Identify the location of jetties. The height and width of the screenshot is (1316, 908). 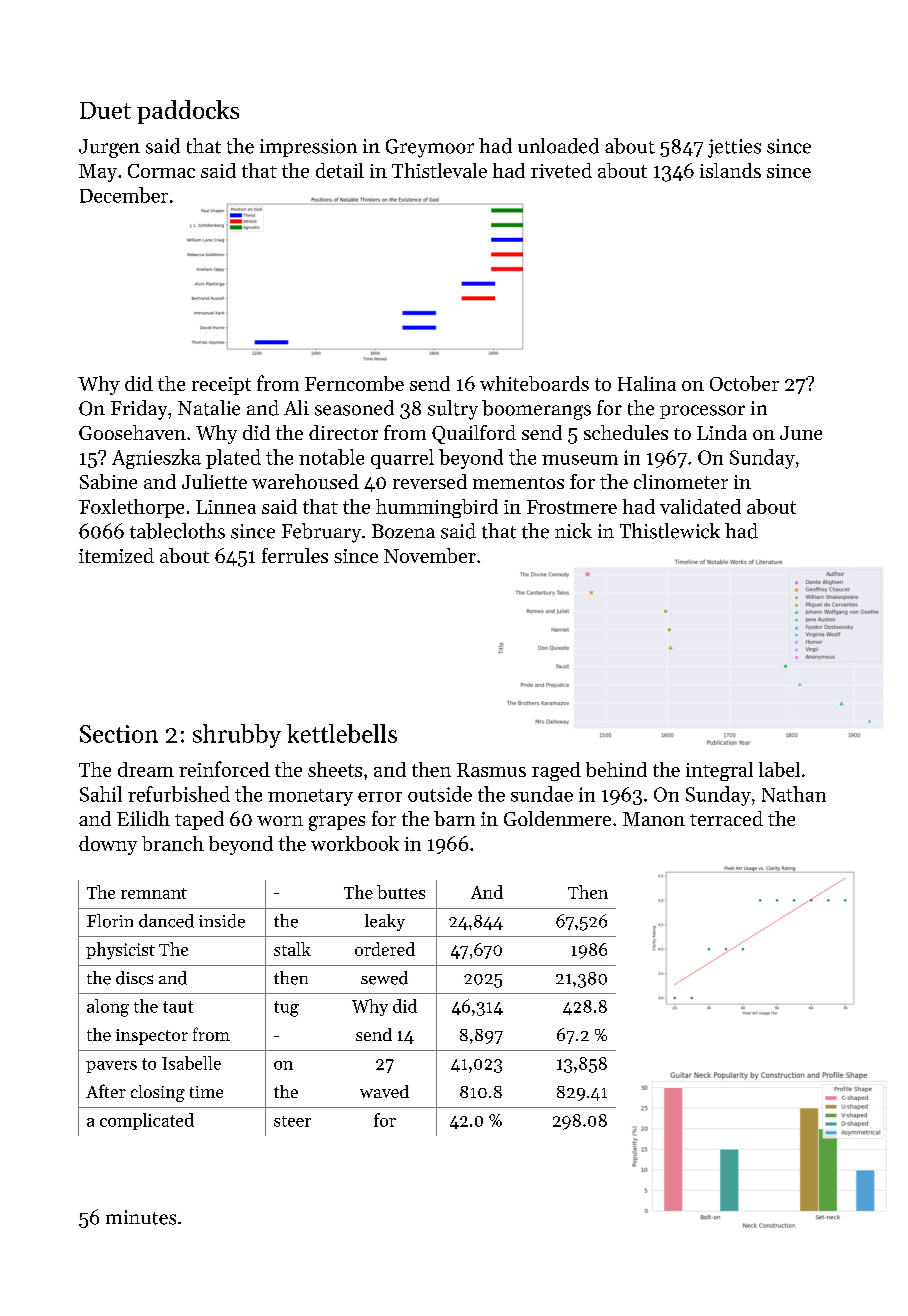
(734, 148).
